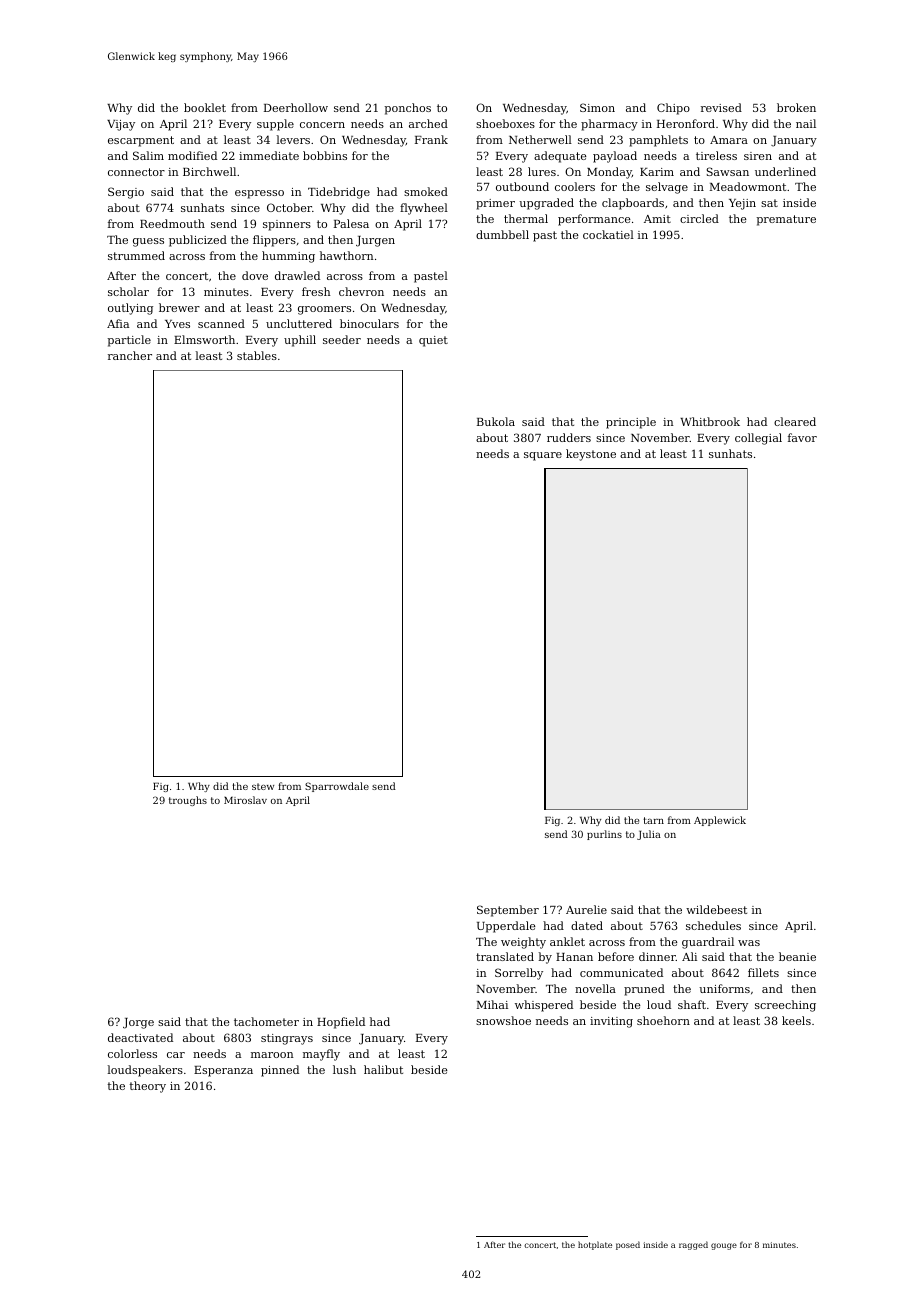 Image resolution: width=924 pixels, height=1308 pixels. Describe the element at coordinates (205, 107) in the screenshot. I see `booklet` at that location.
